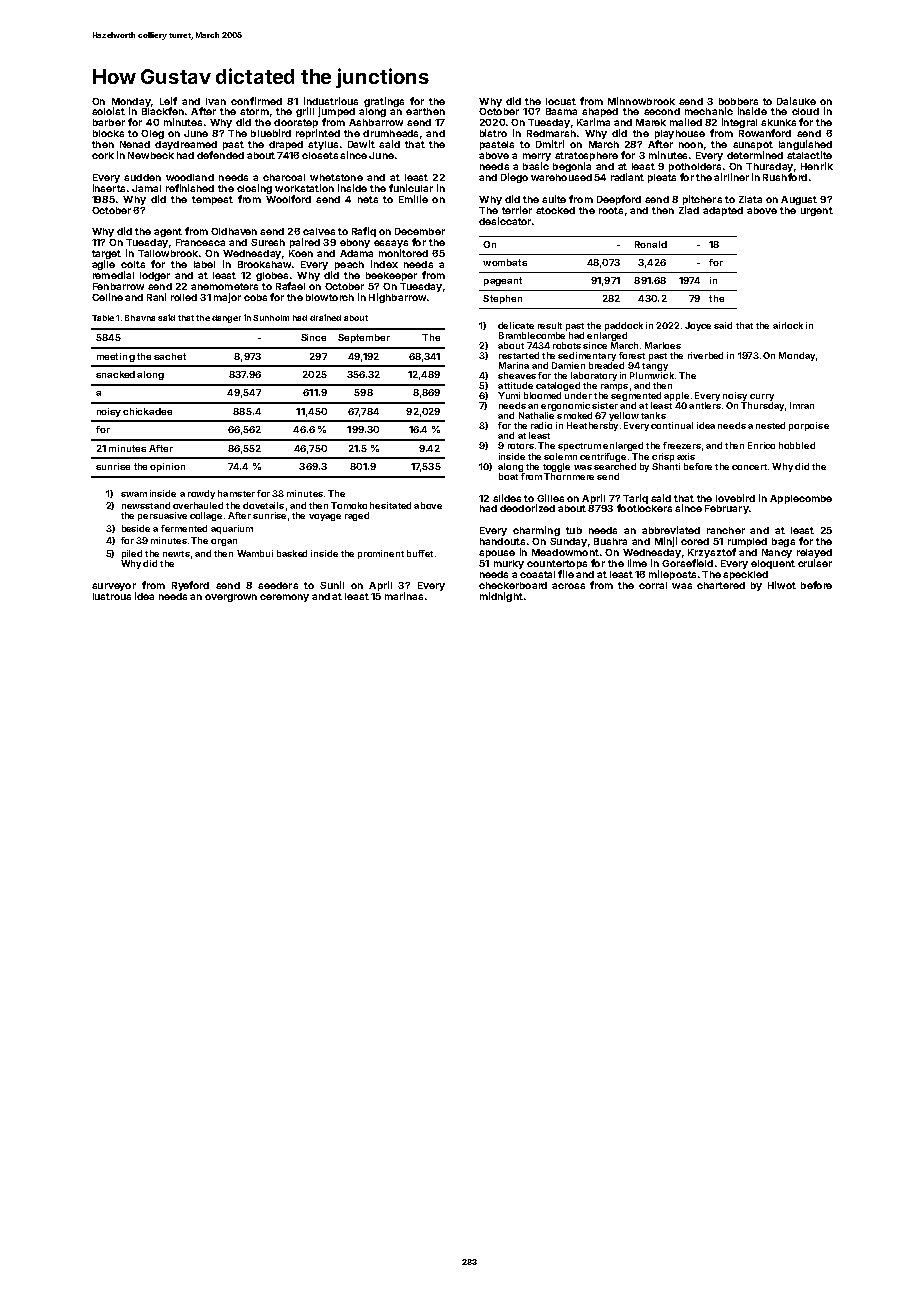 This document has height=1308, width=924. What do you see at coordinates (738, 101) in the document?
I see `bobbers` at bounding box center [738, 101].
